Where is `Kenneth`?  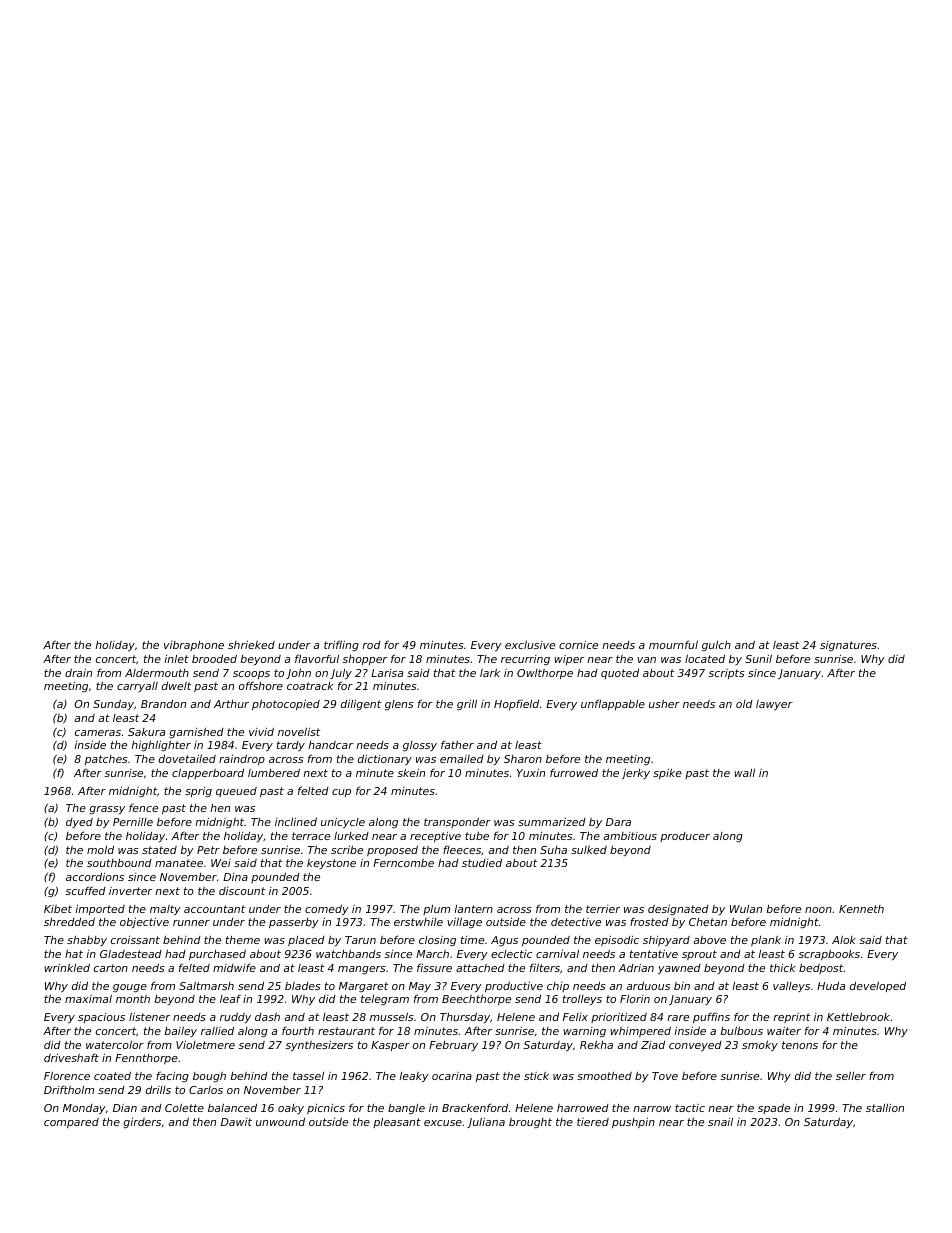 Kenneth is located at coordinates (861, 909).
